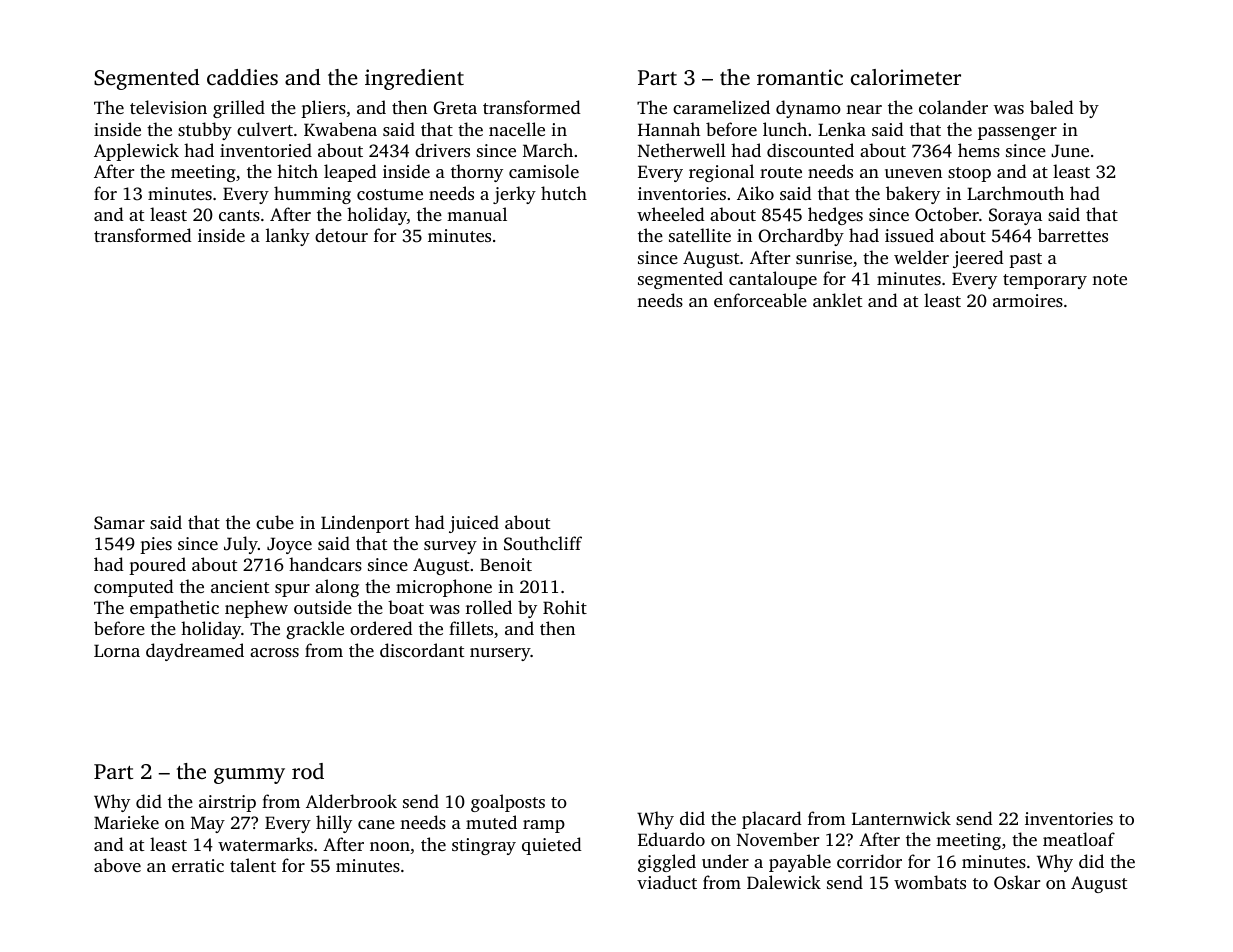 The image size is (1233, 952). What do you see at coordinates (552, 846) in the screenshot?
I see `quieted` at bounding box center [552, 846].
